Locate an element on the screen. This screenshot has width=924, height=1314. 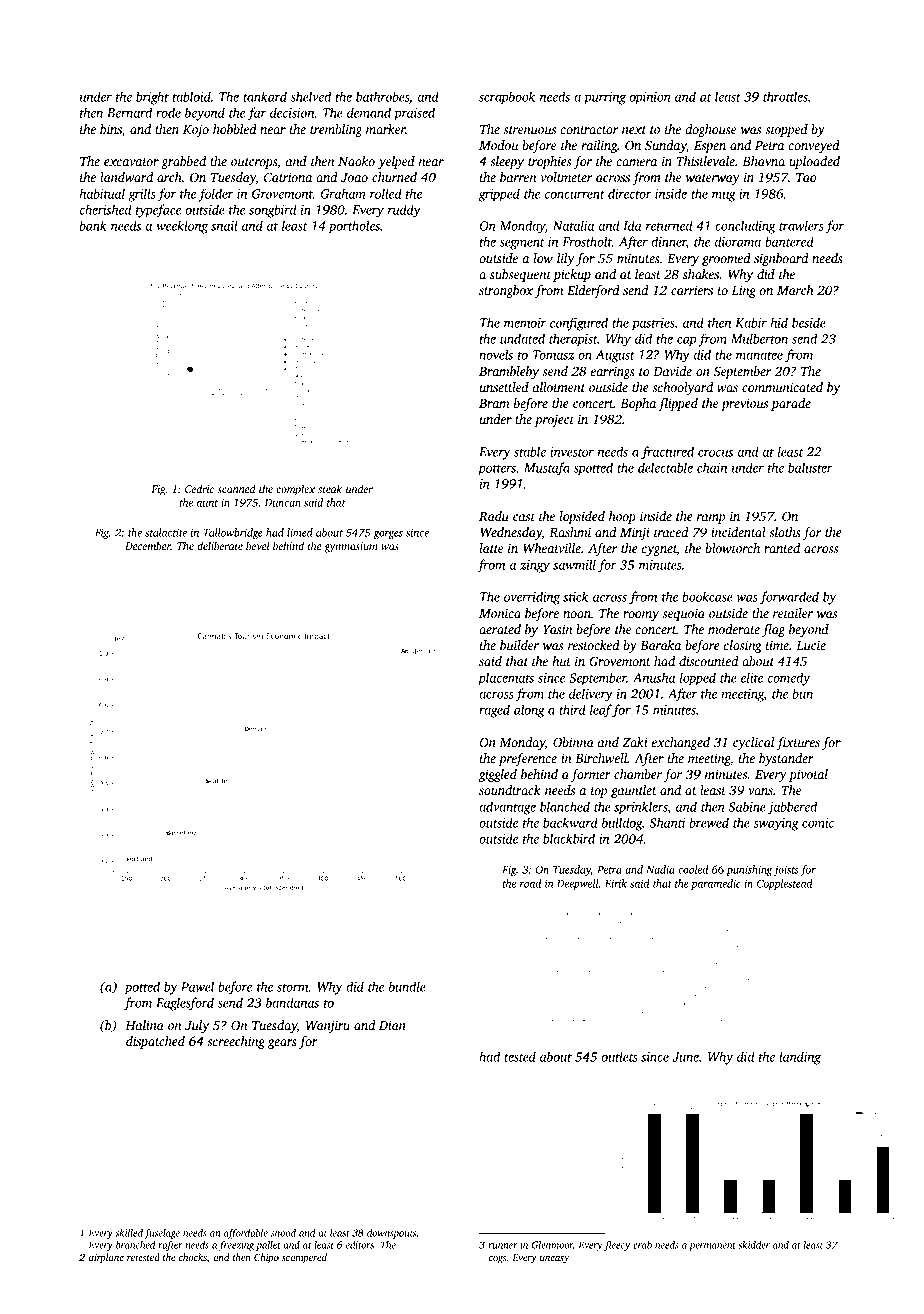
editors is located at coordinates (360, 1245).
